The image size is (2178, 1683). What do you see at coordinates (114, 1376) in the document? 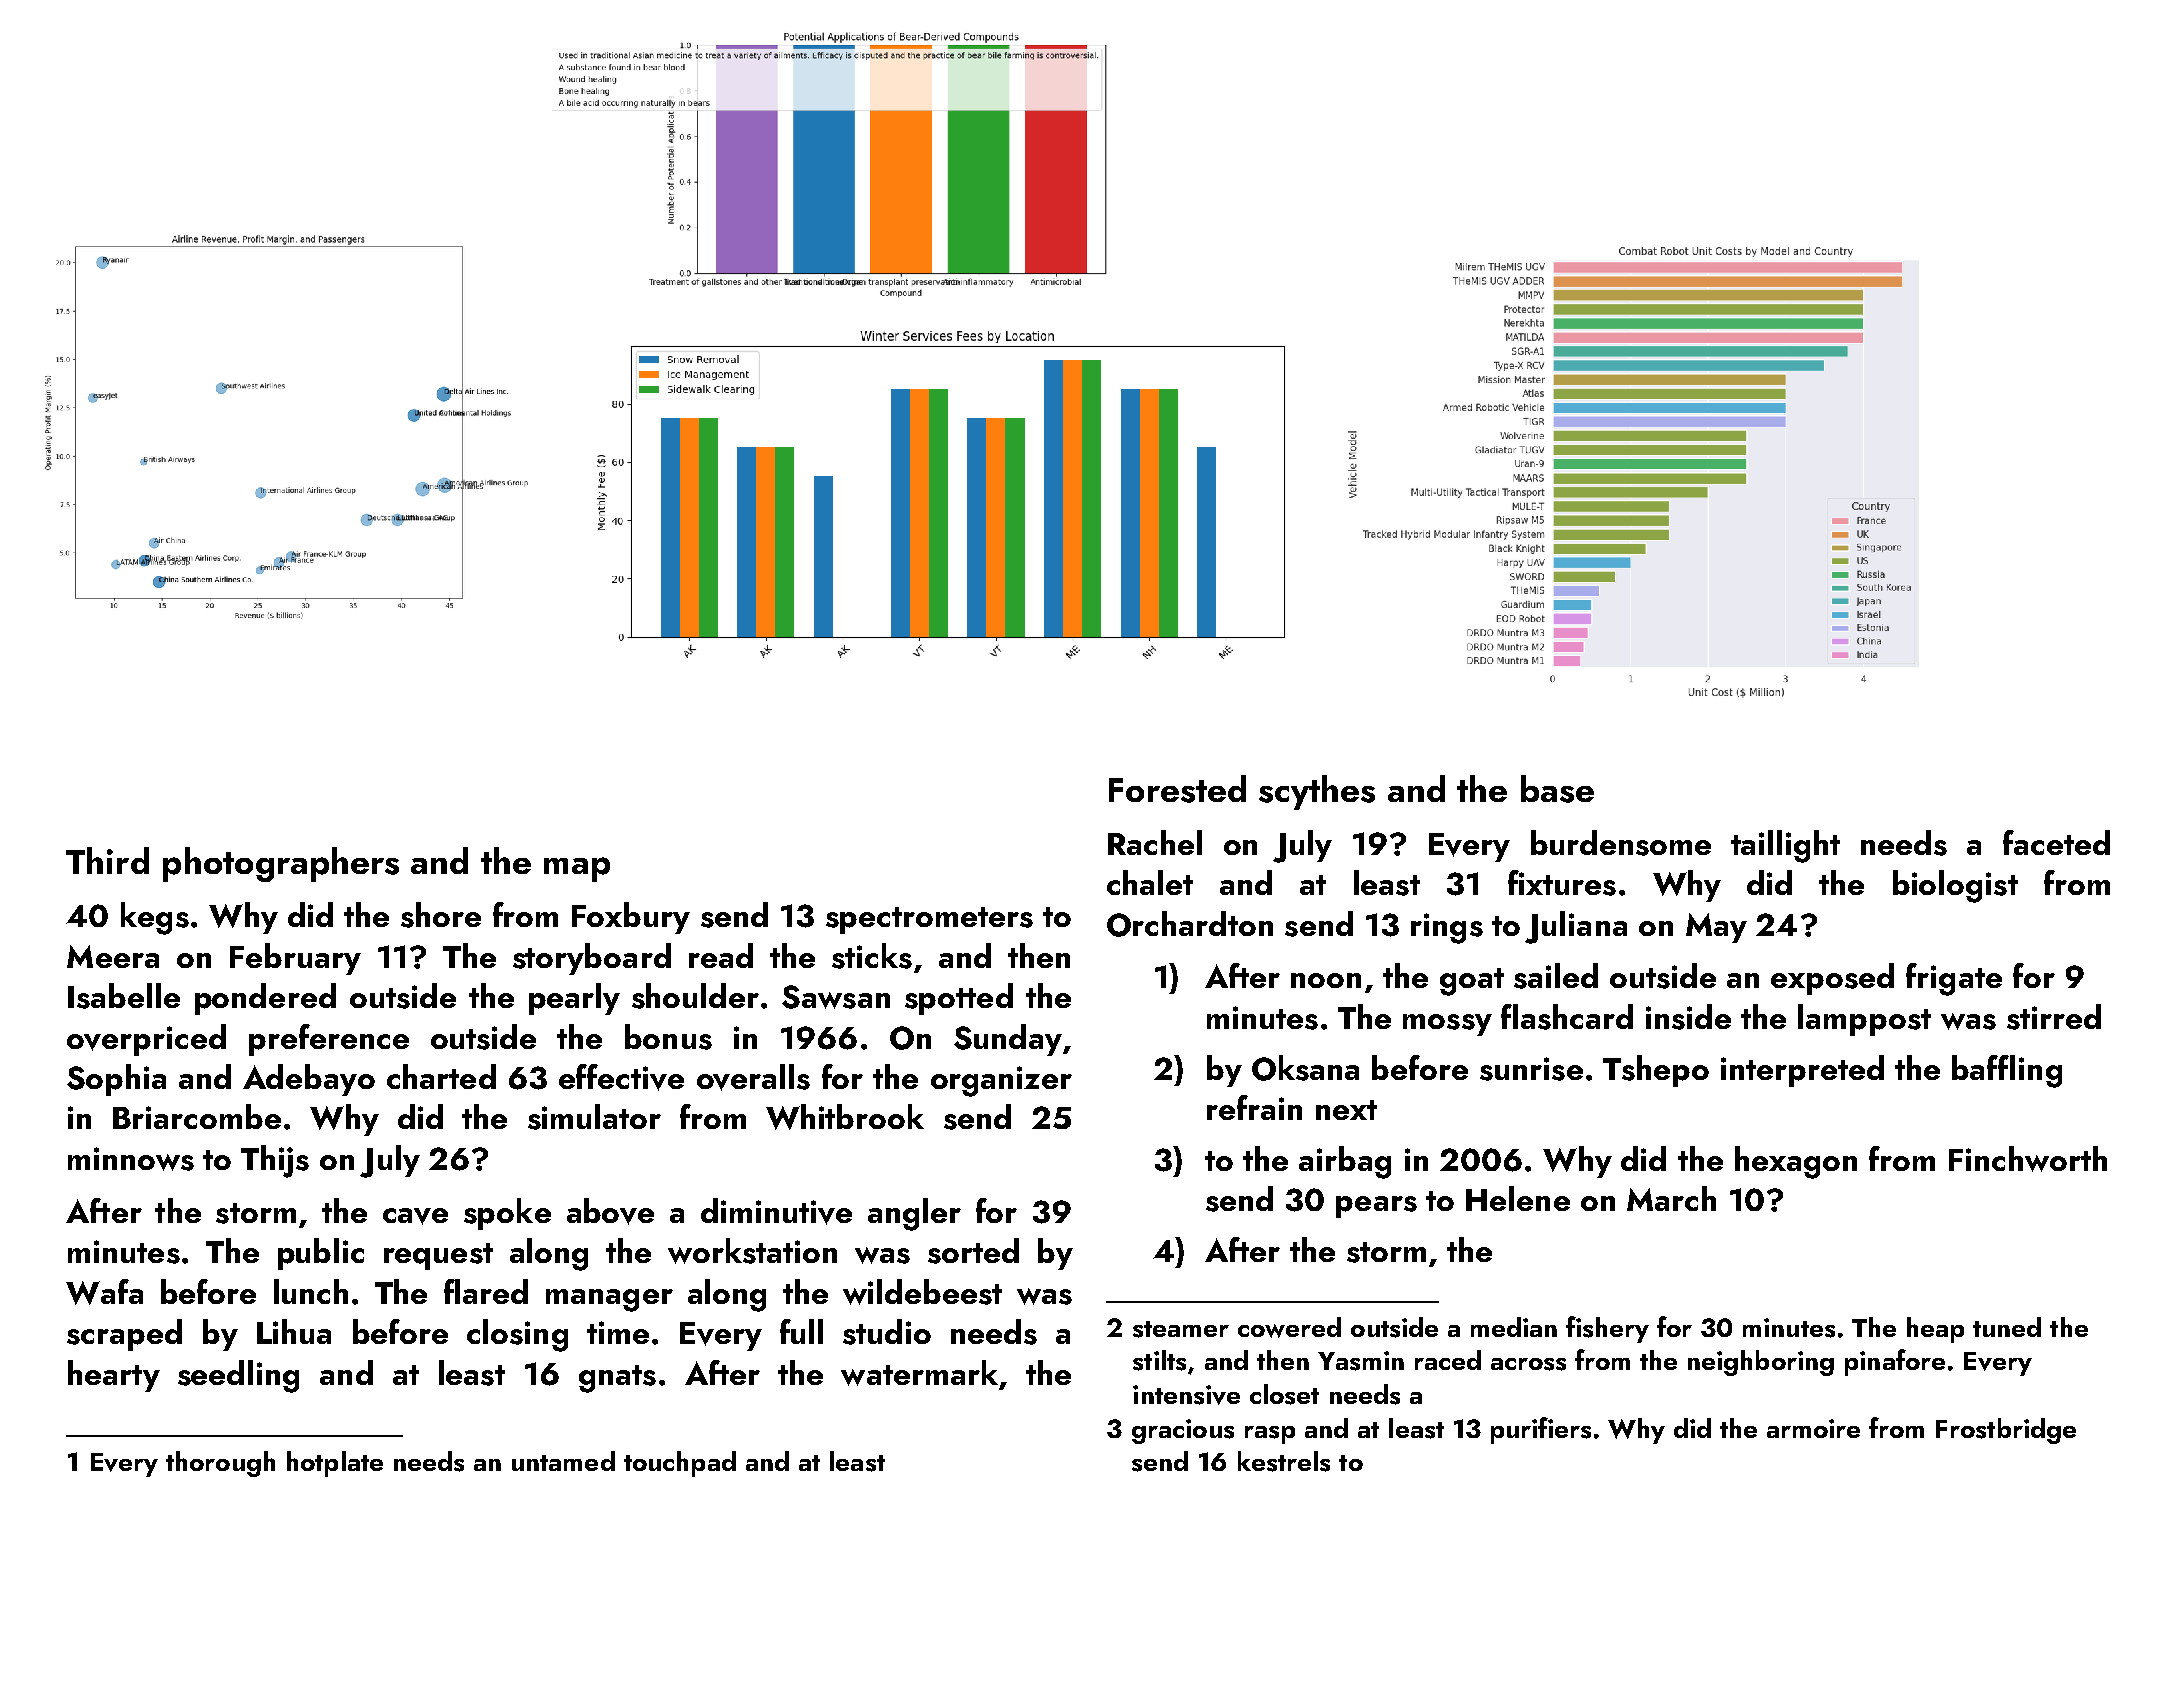
I see `hearty` at bounding box center [114, 1376].
